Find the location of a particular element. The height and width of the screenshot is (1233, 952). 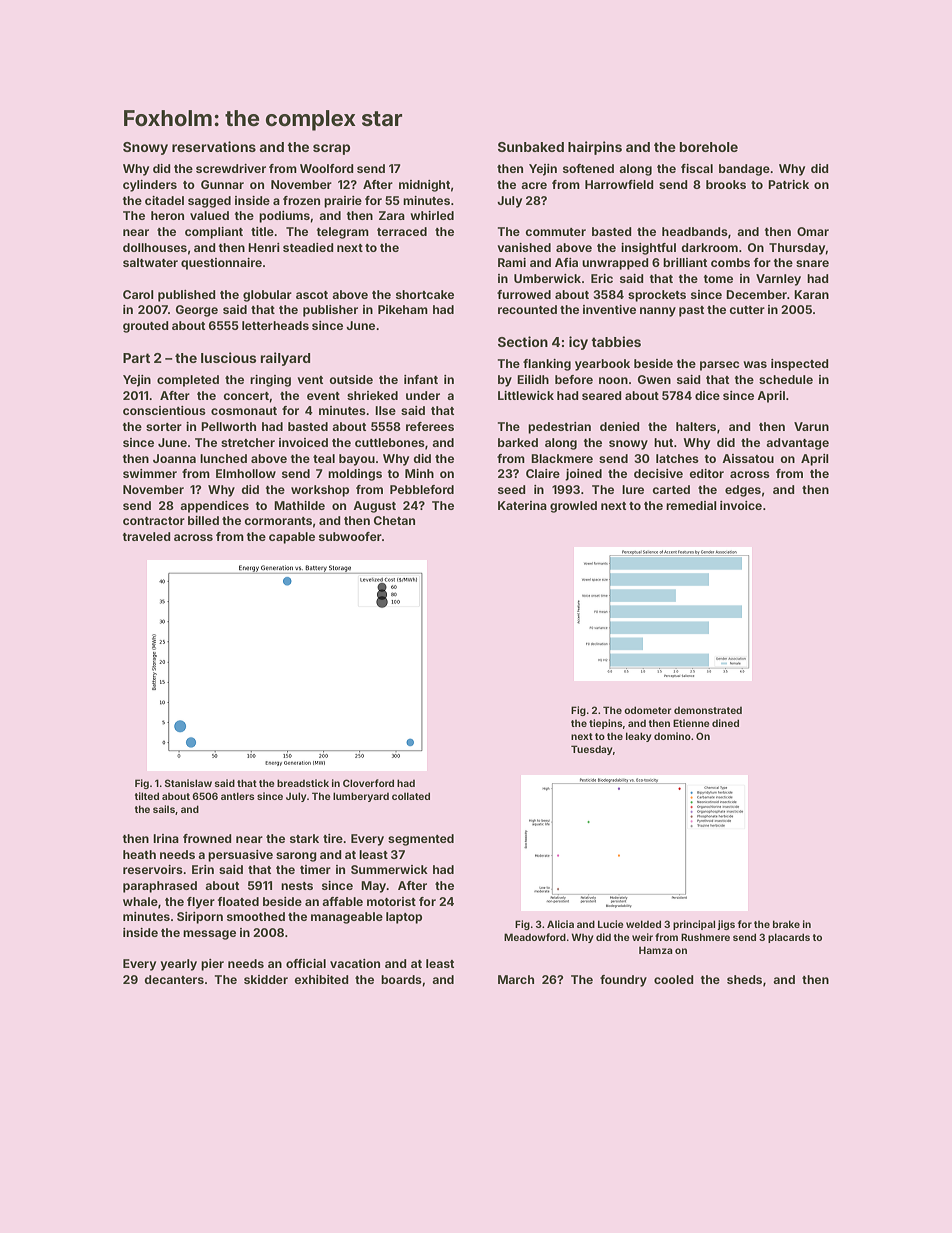

Chetan is located at coordinates (394, 520).
